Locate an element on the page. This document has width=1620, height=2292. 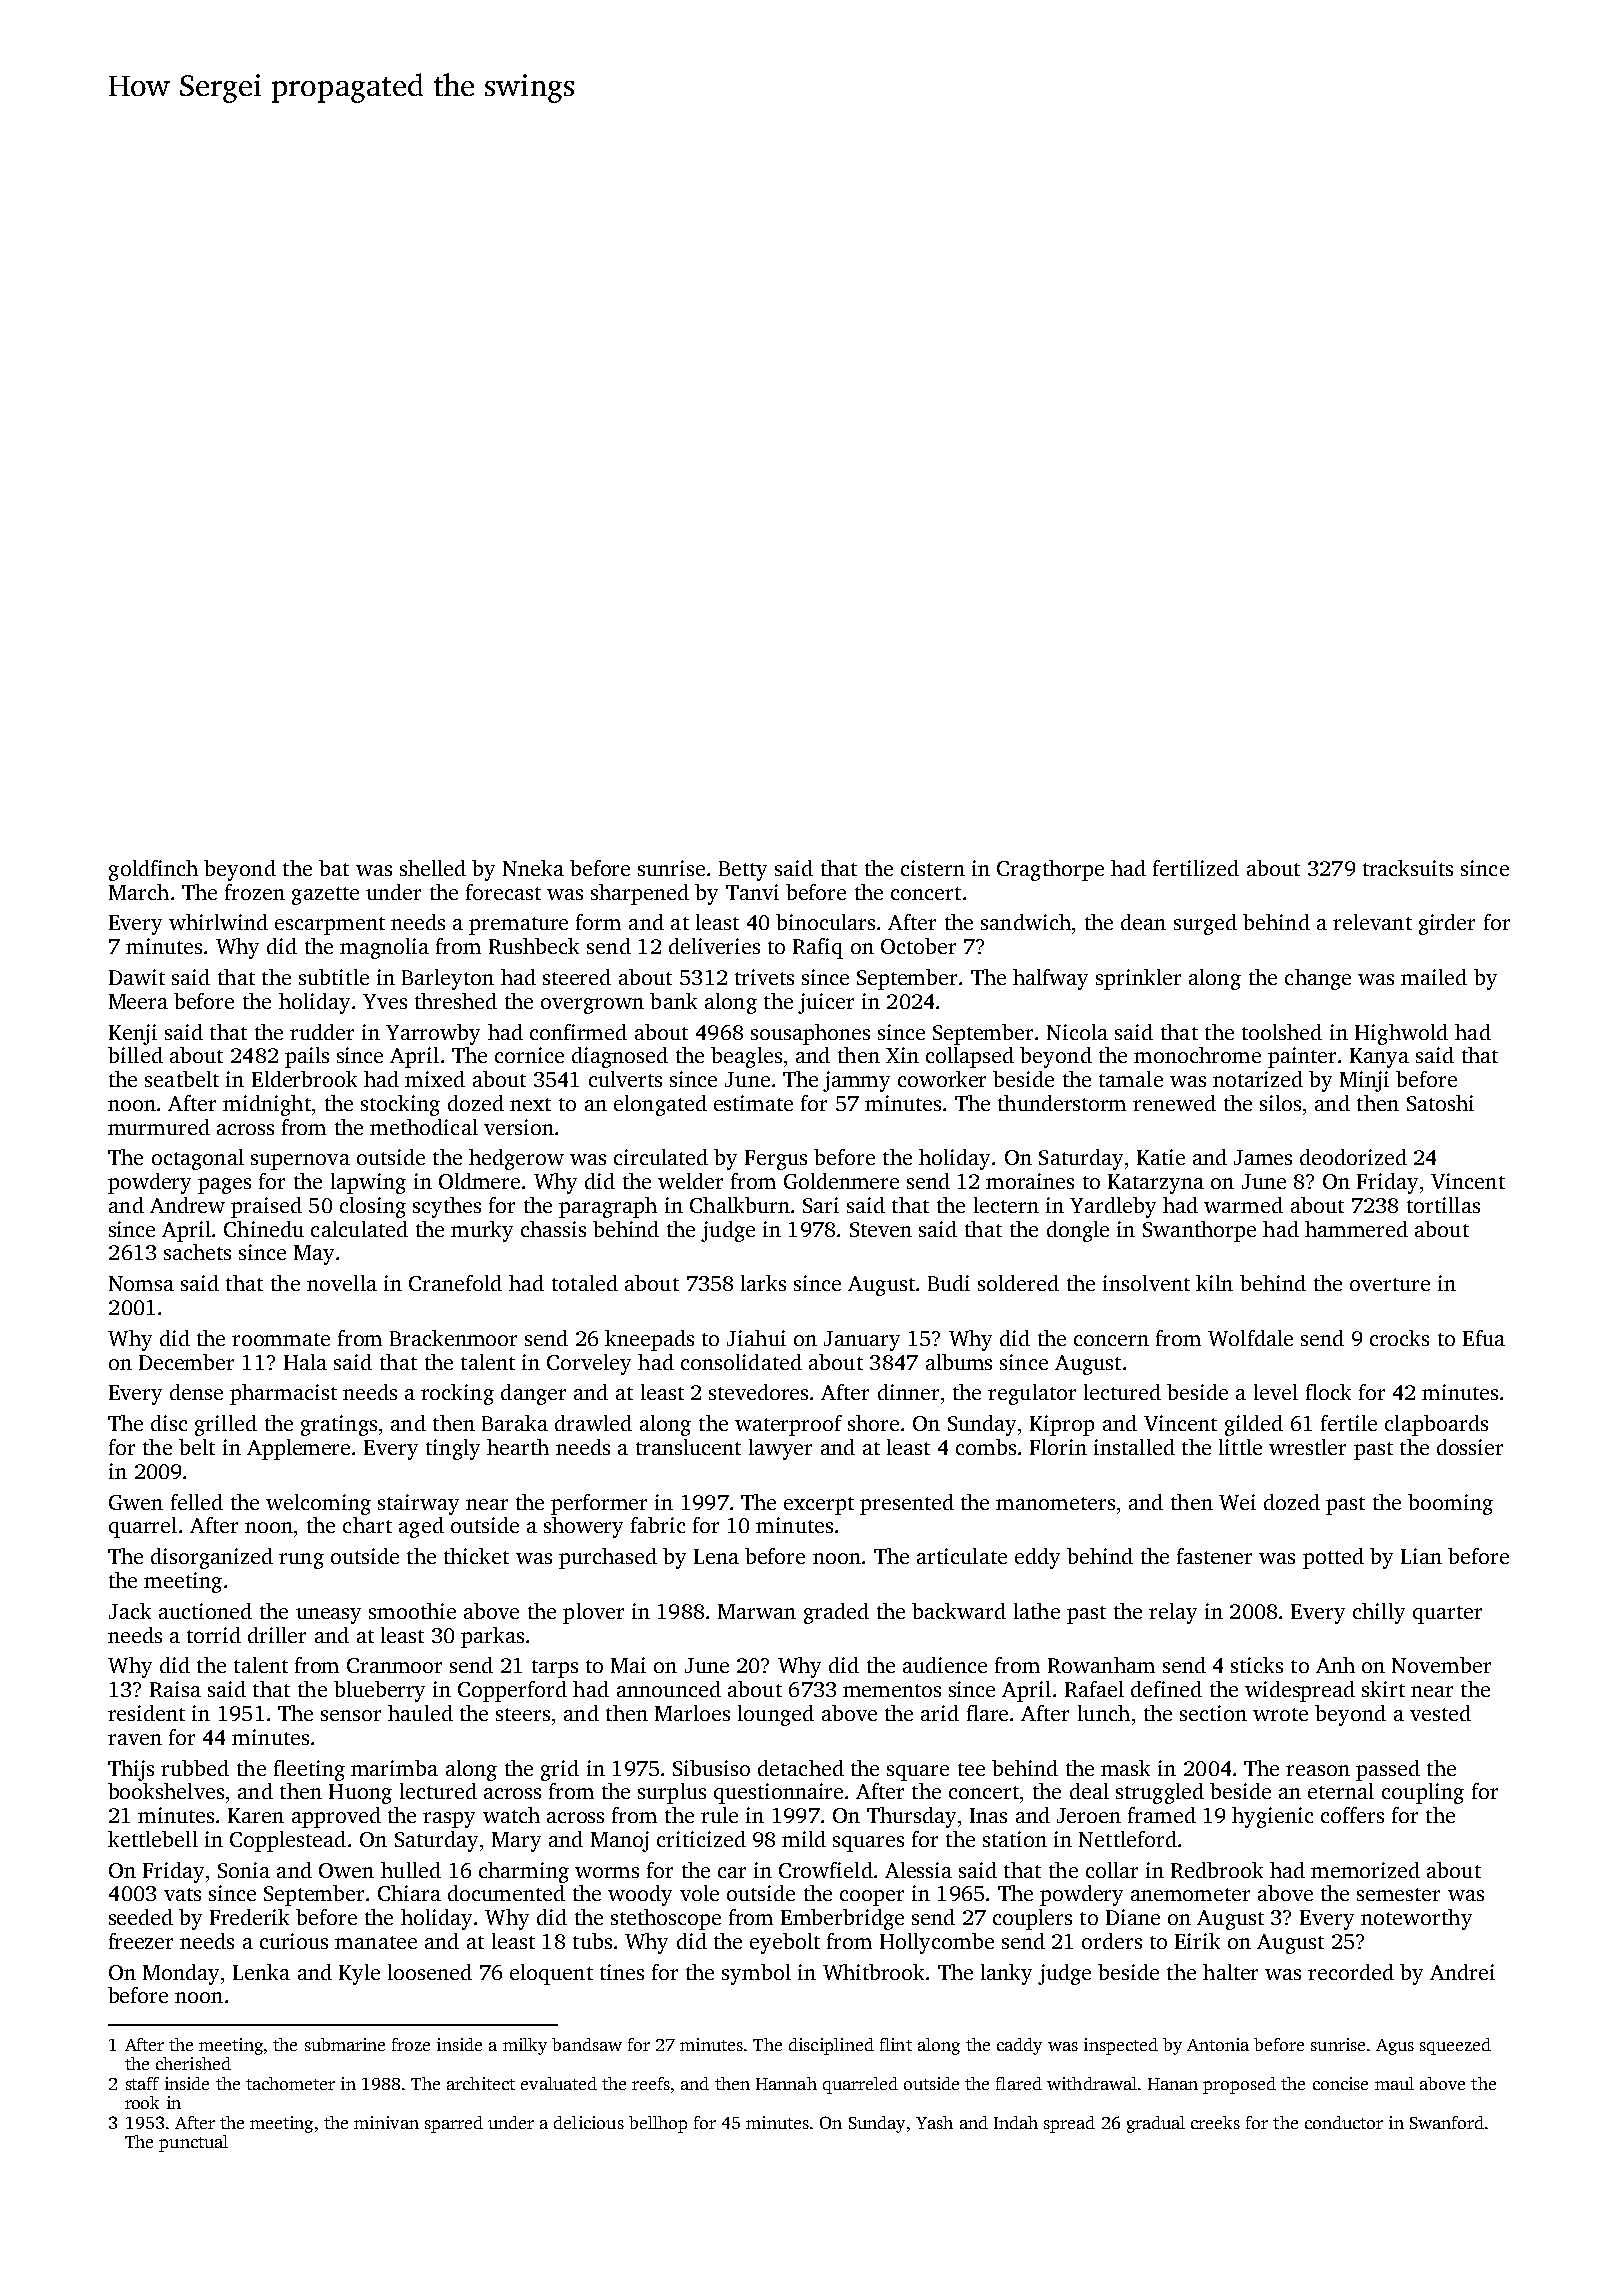
Marwan is located at coordinates (757, 1611).
